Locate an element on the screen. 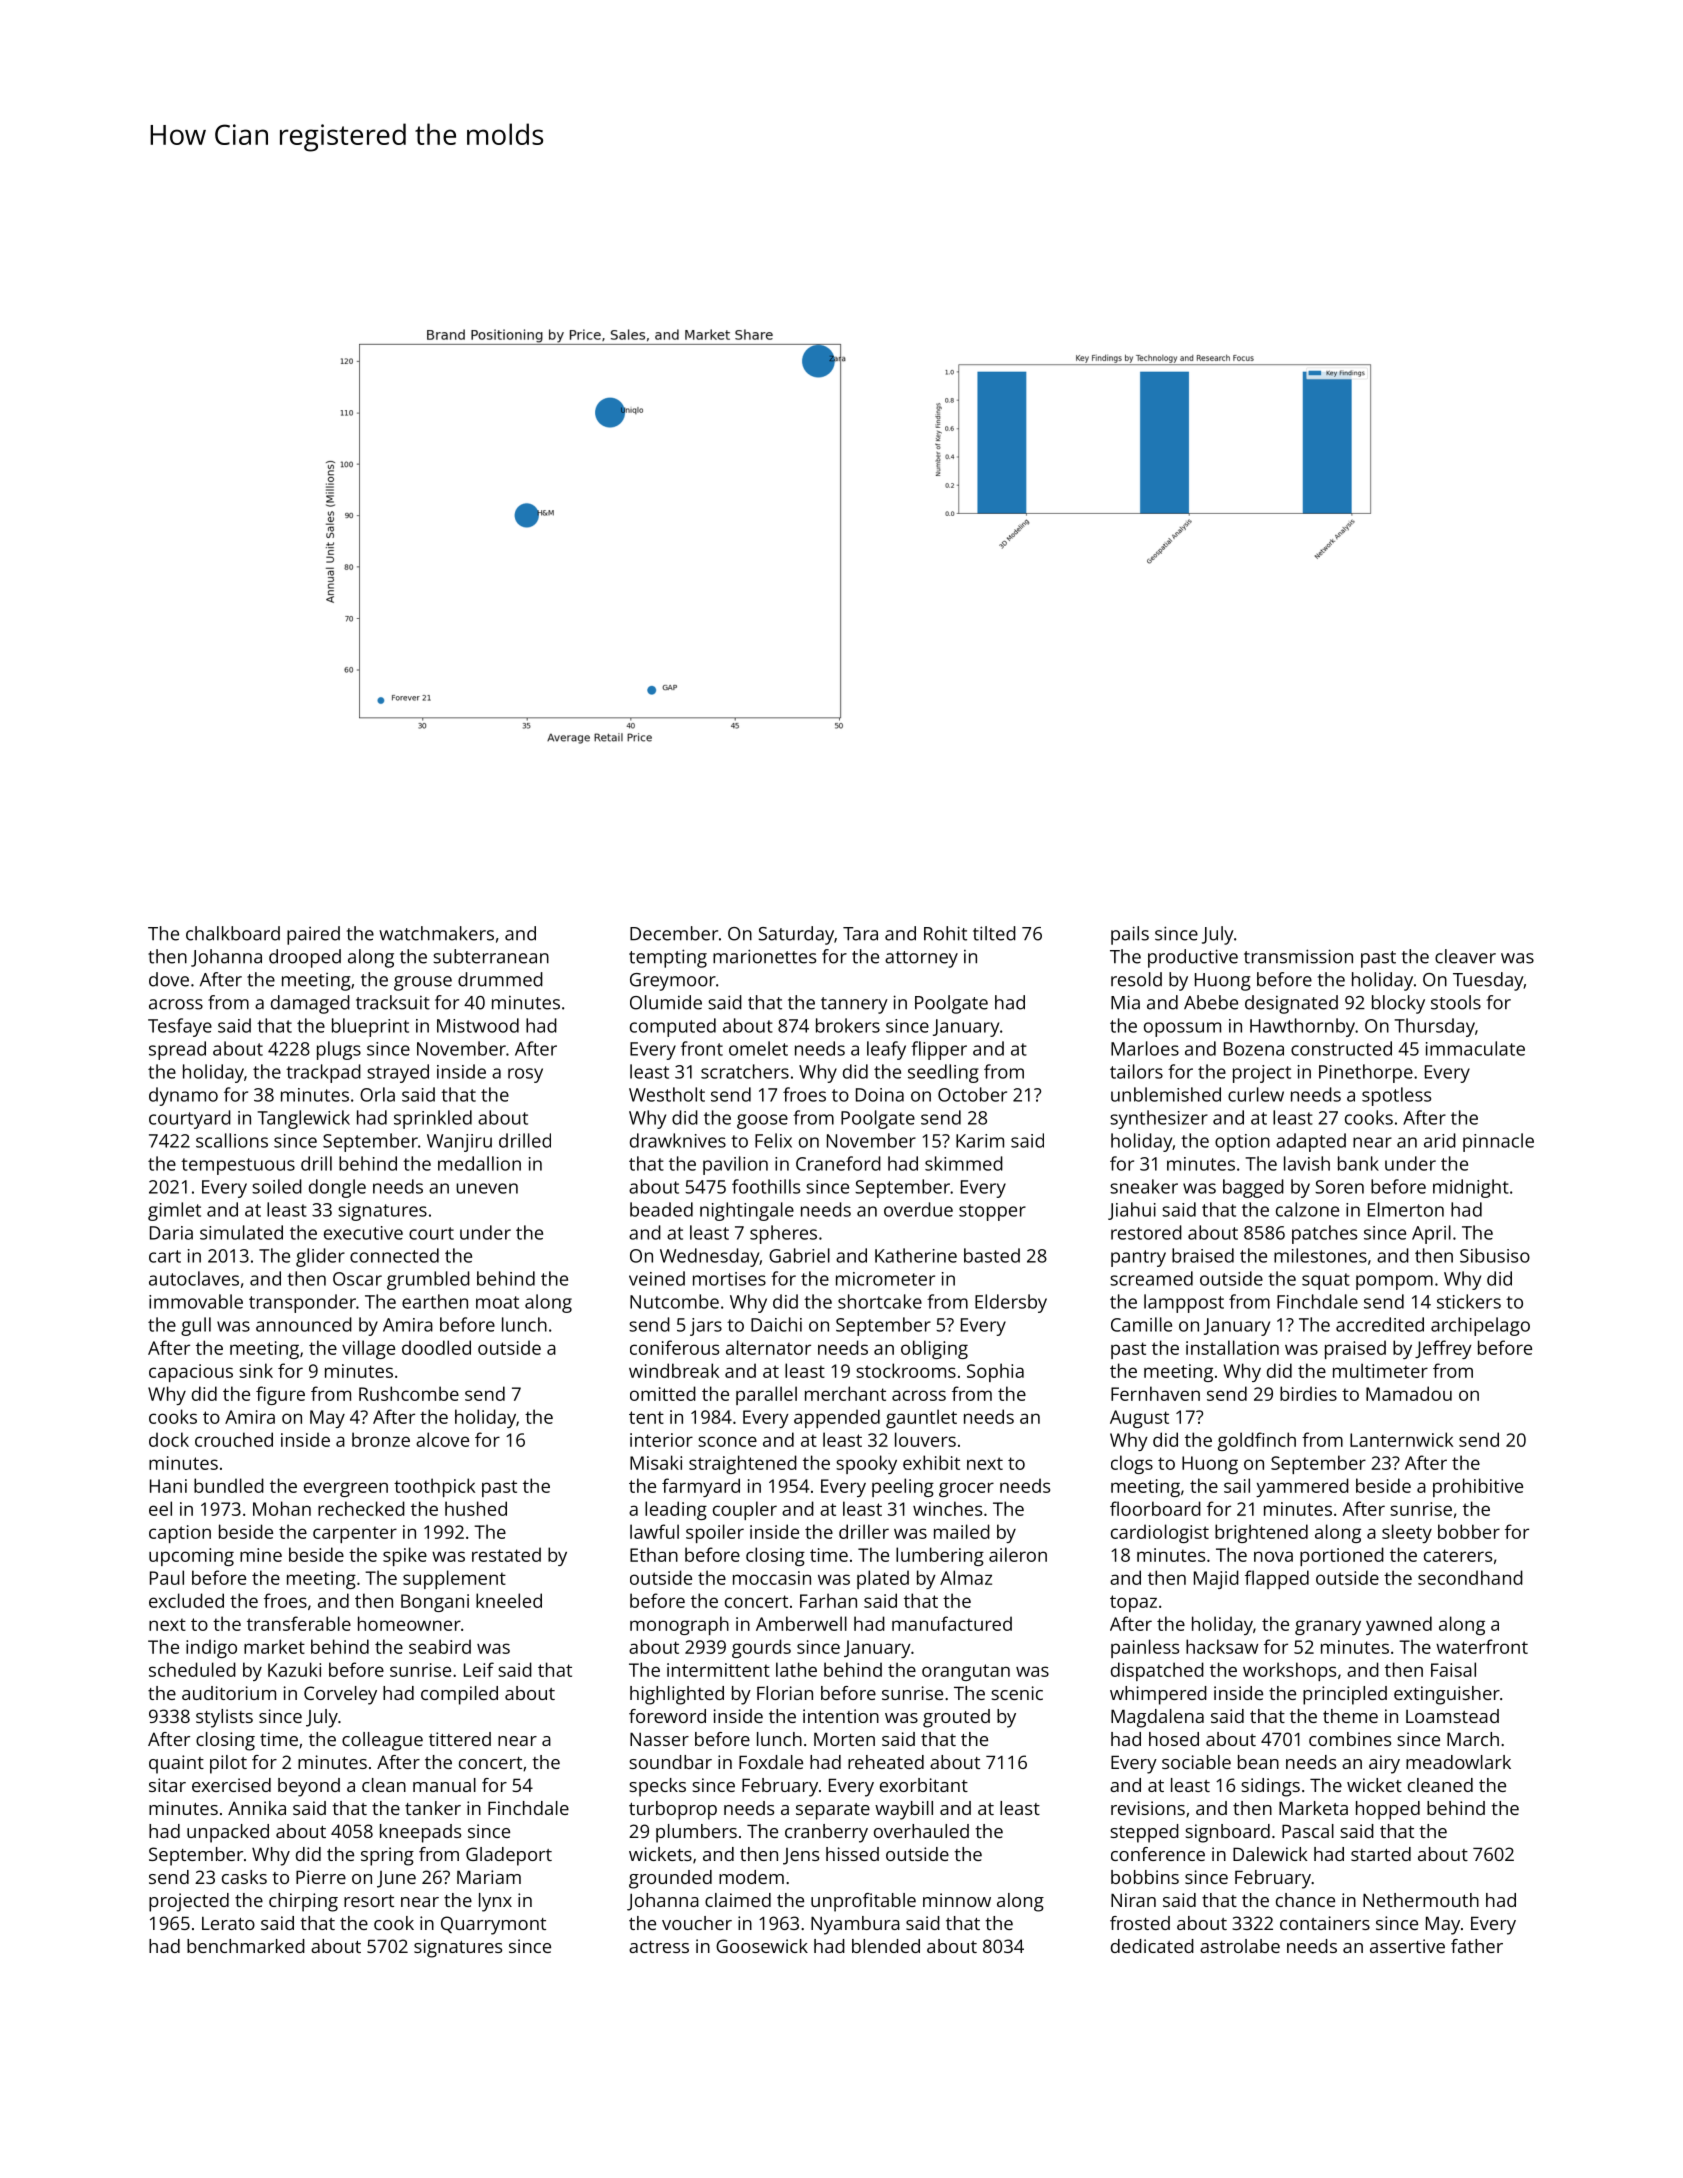 Image resolution: width=1683 pixels, height=2178 pixels. Gladeport is located at coordinates (509, 1856).
